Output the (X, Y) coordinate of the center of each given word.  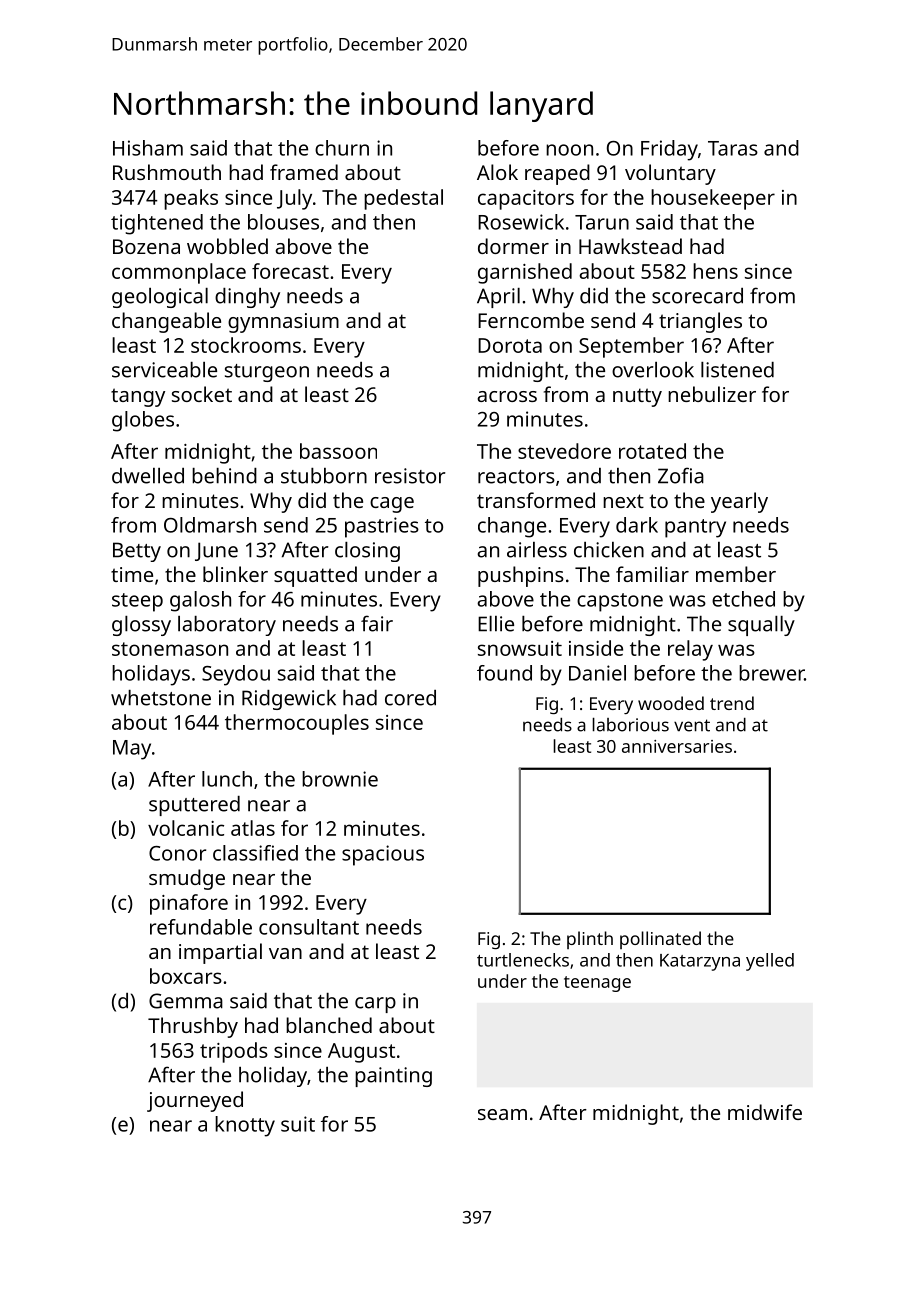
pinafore (189, 904)
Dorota (510, 345)
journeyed (195, 1101)
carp (375, 1005)
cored (410, 698)
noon (569, 150)
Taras (733, 148)
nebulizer (712, 394)
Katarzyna (700, 962)
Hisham (148, 148)
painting (393, 1077)
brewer (771, 673)
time (132, 574)
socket (202, 394)
